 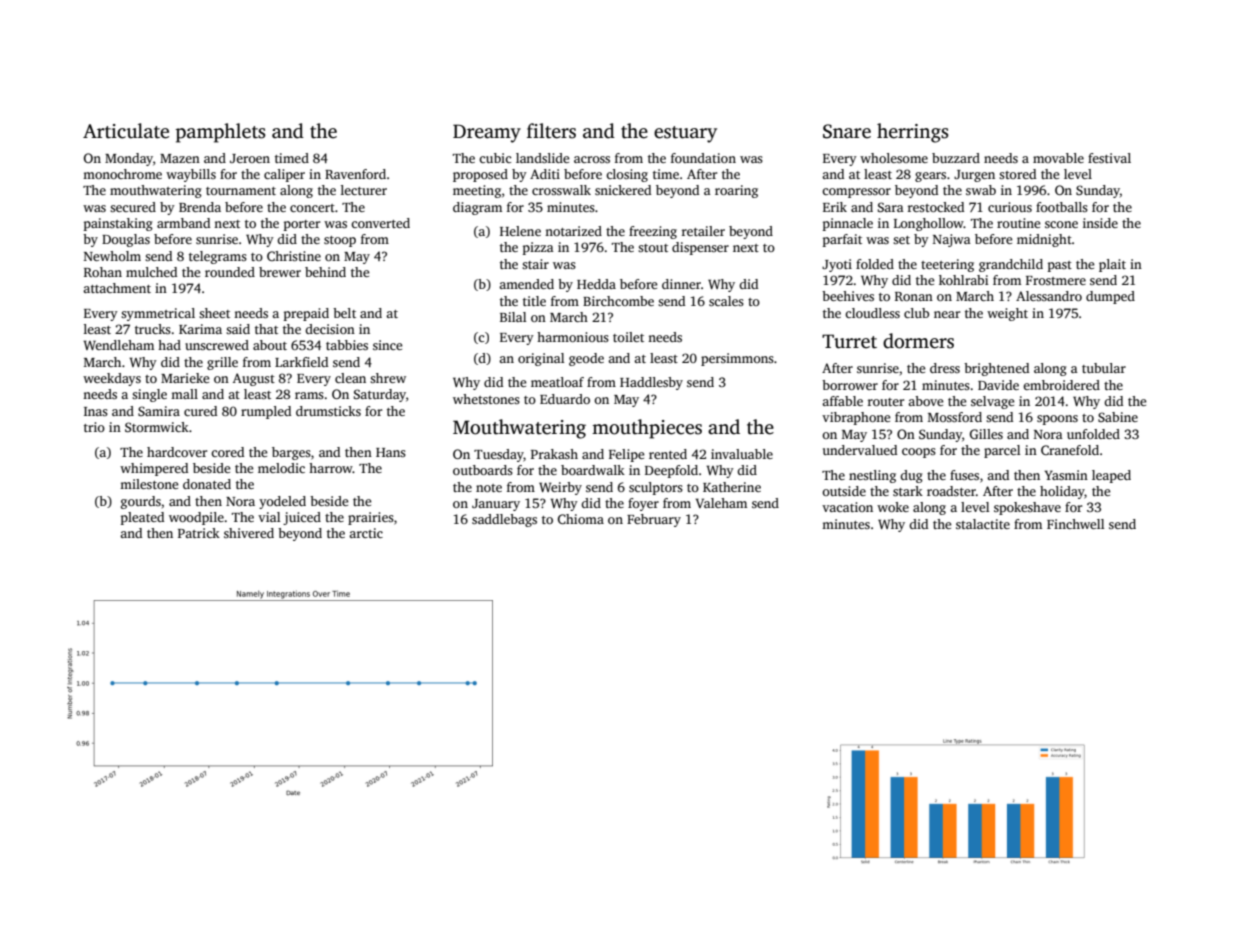 What do you see at coordinates (554, 454) in the image?
I see `Prakash` at bounding box center [554, 454].
